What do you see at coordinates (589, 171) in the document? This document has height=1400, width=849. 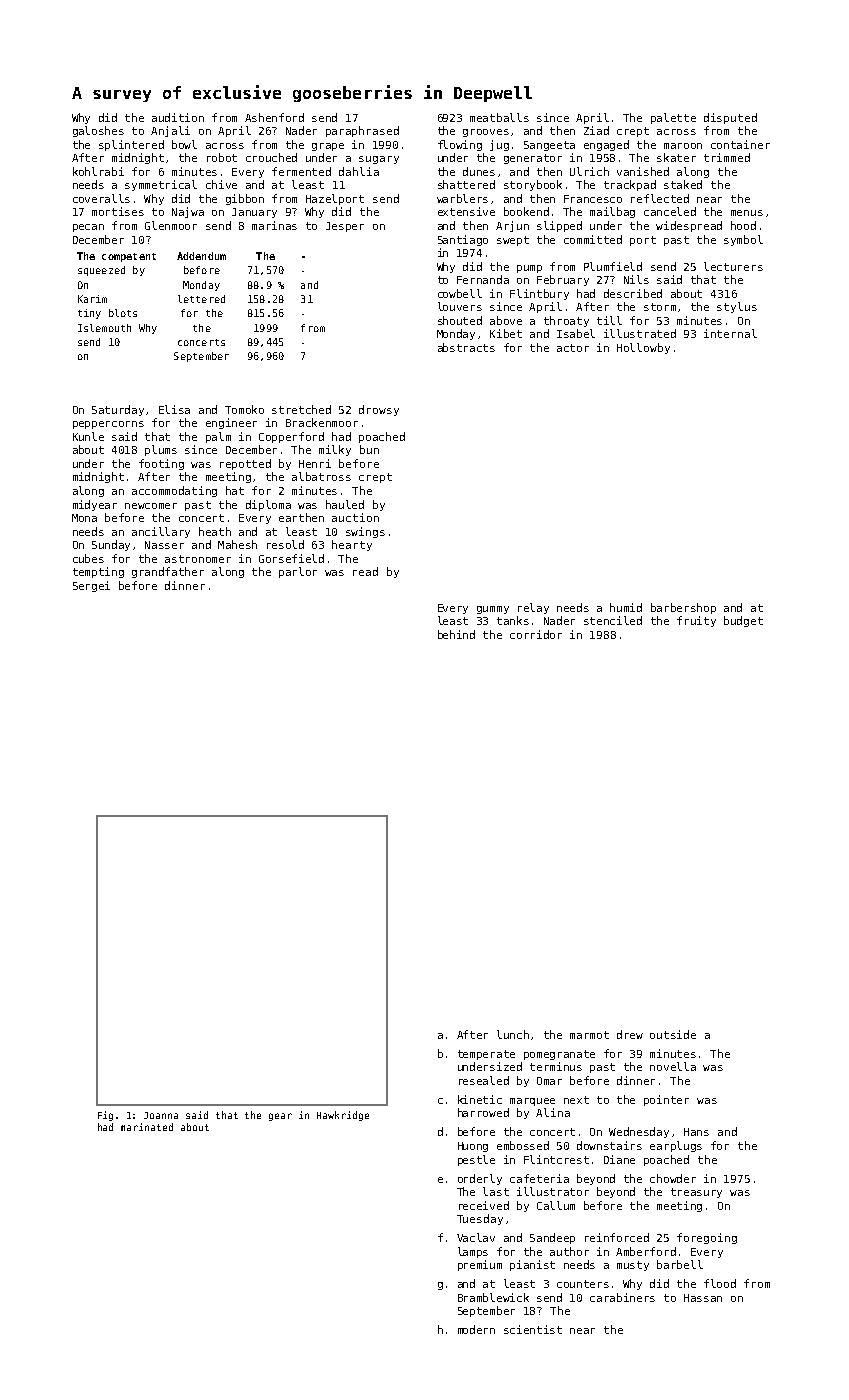 I see `Ulrich` at bounding box center [589, 171].
